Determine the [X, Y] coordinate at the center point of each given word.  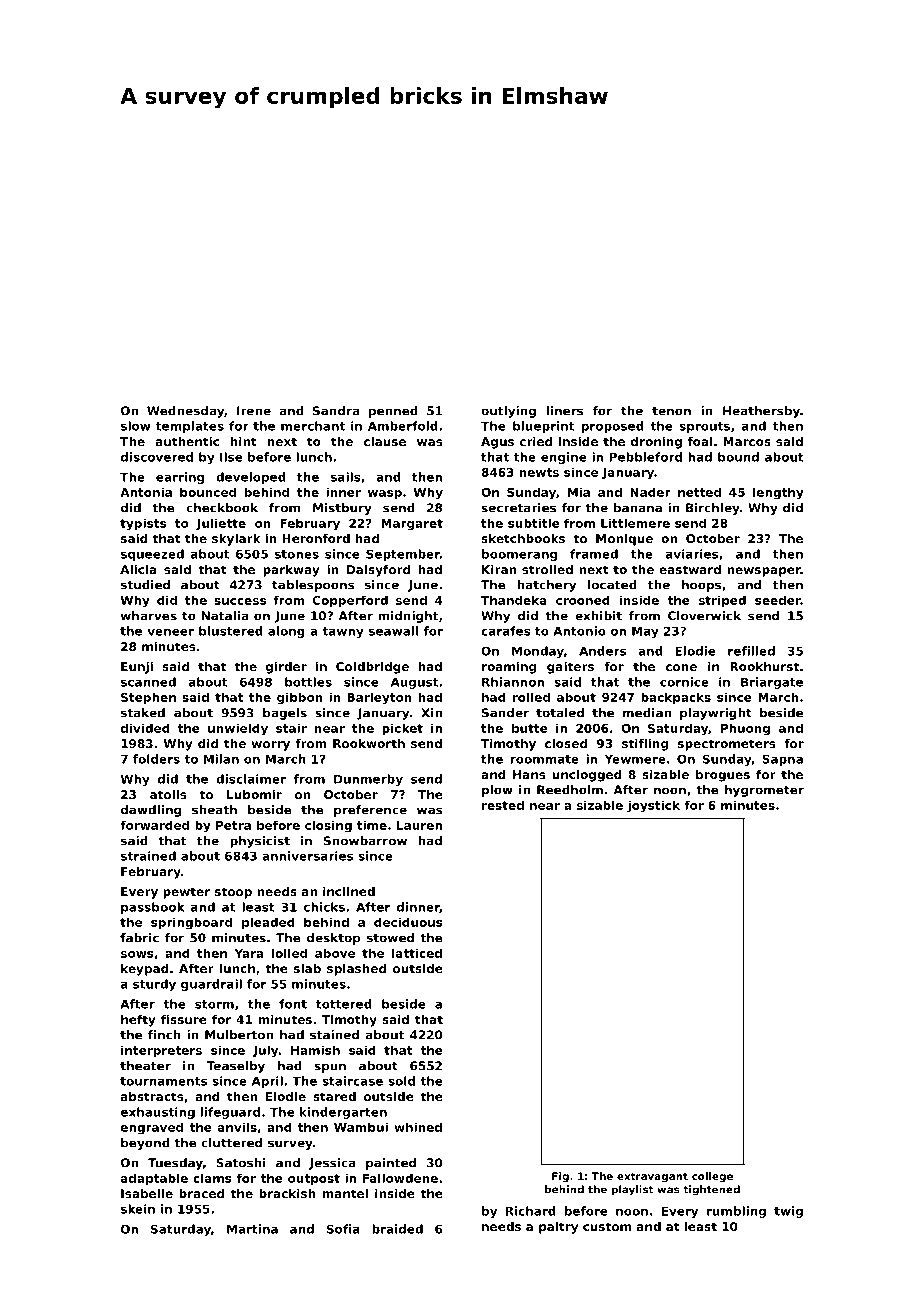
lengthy [778, 493]
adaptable [154, 1179]
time [372, 825]
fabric [139, 938]
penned [393, 412]
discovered [157, 457]
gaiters [570, 668]
